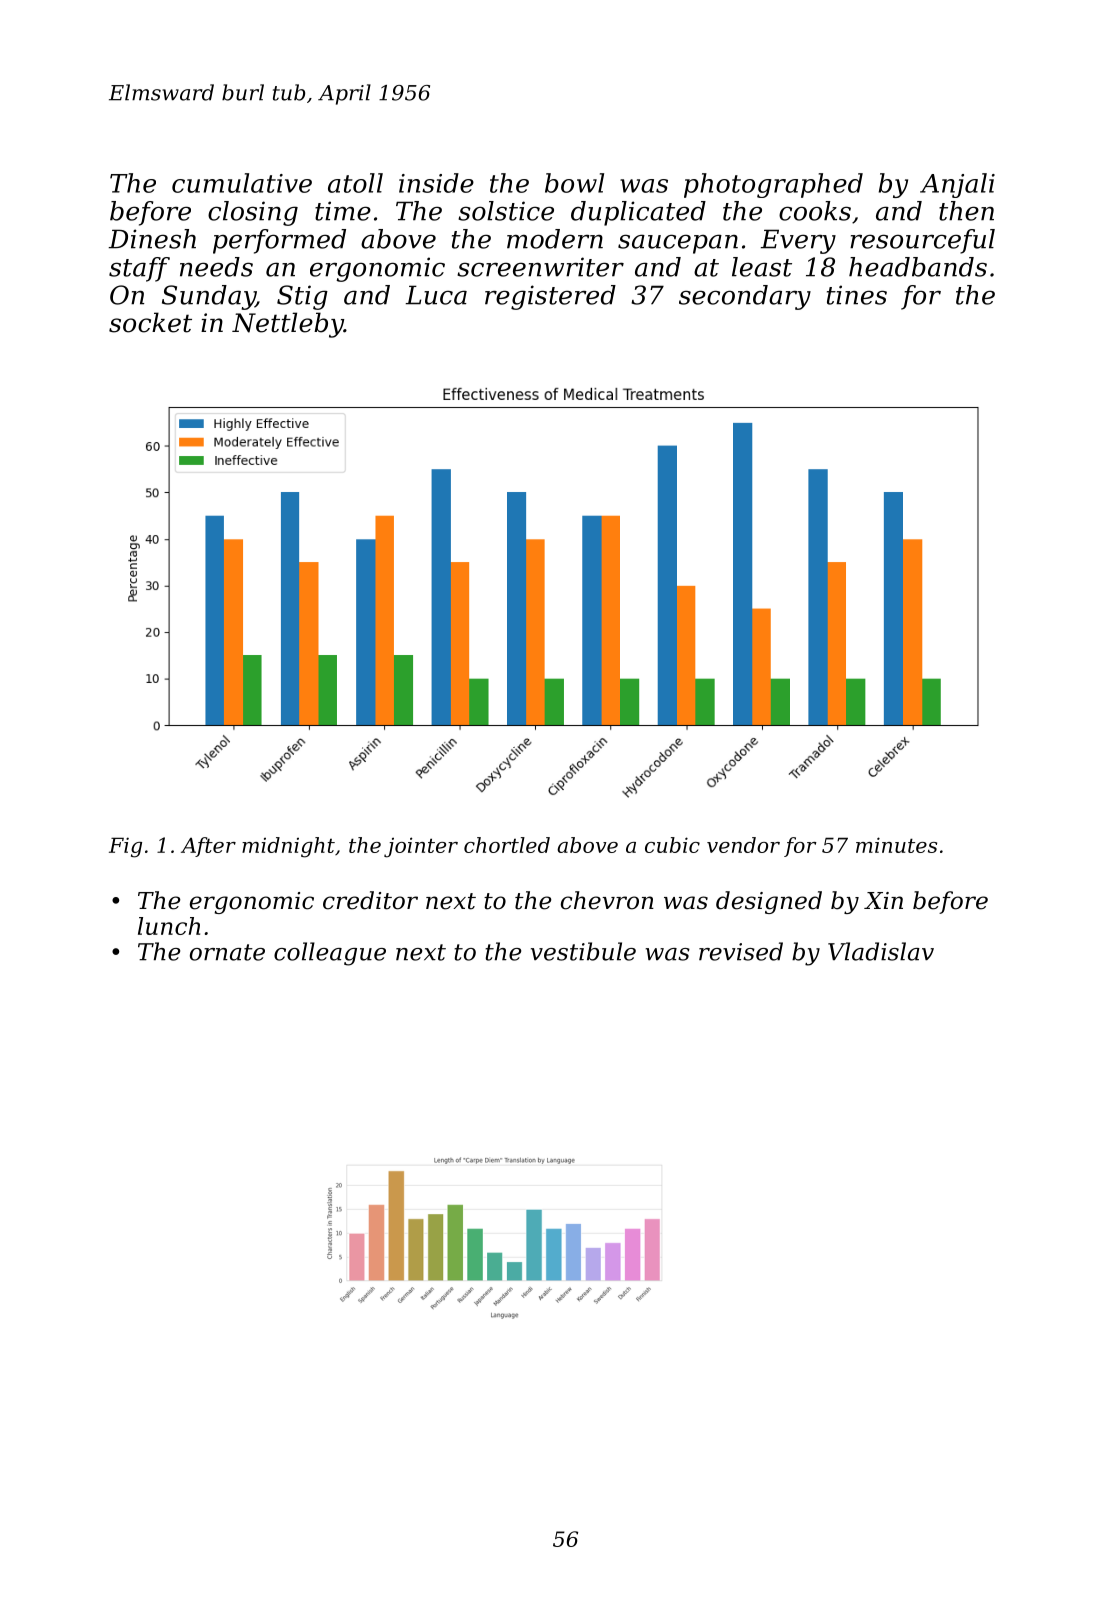 The image size is (1105, 1600). What do you see at coordinates (550, 297) in the screenshot?
I see `registered` at bounding box center [550, 297].
